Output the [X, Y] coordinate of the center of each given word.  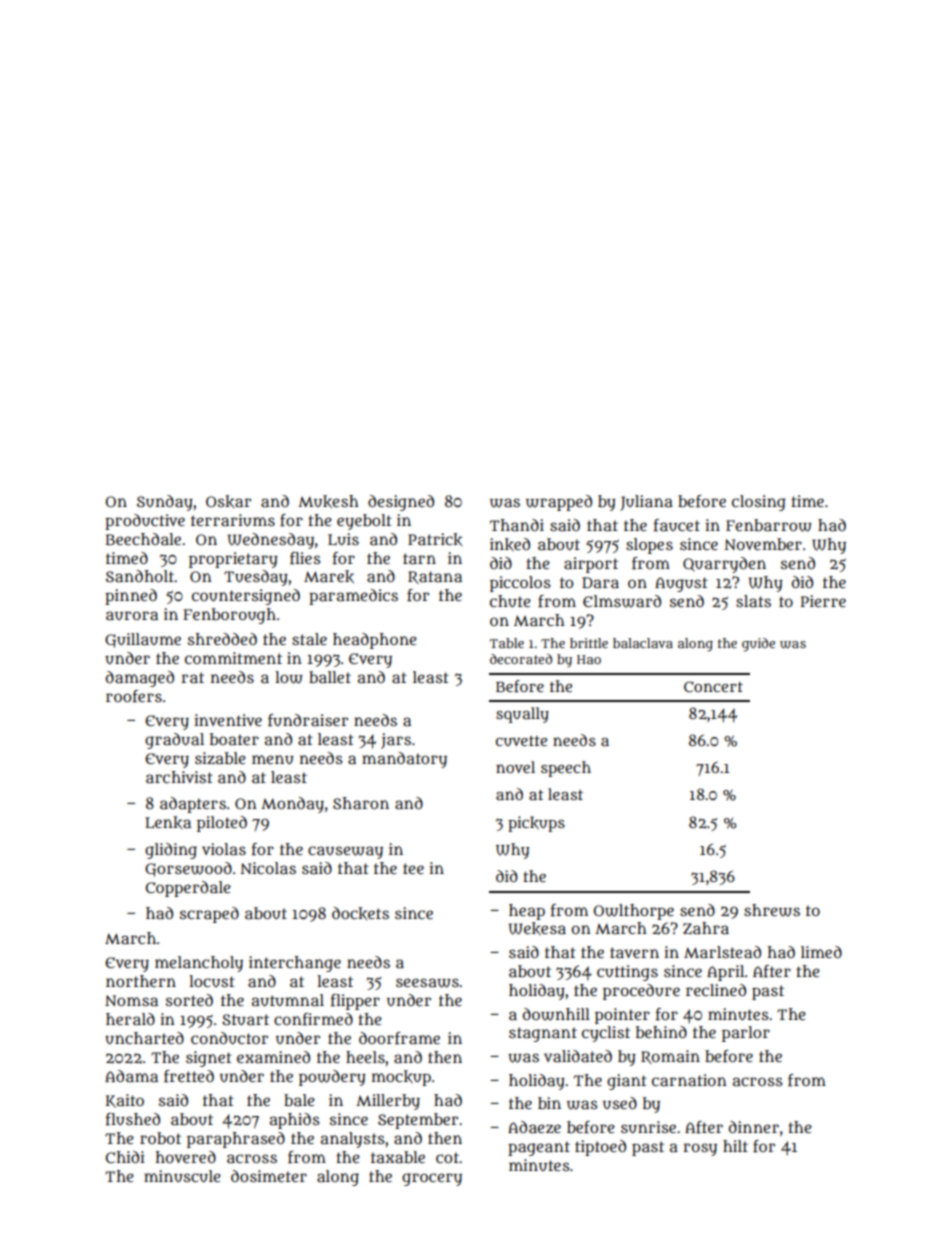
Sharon [361, 803]
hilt [735, 1146]
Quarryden [724, 565]
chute [510, 601]
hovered [186, 1157]
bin [549, 1103]
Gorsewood [188, 869]
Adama [131, 1076]
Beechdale [143, 539]
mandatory [404, 760]
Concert [713, 686]
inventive [228, 720]
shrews [772, 910]
